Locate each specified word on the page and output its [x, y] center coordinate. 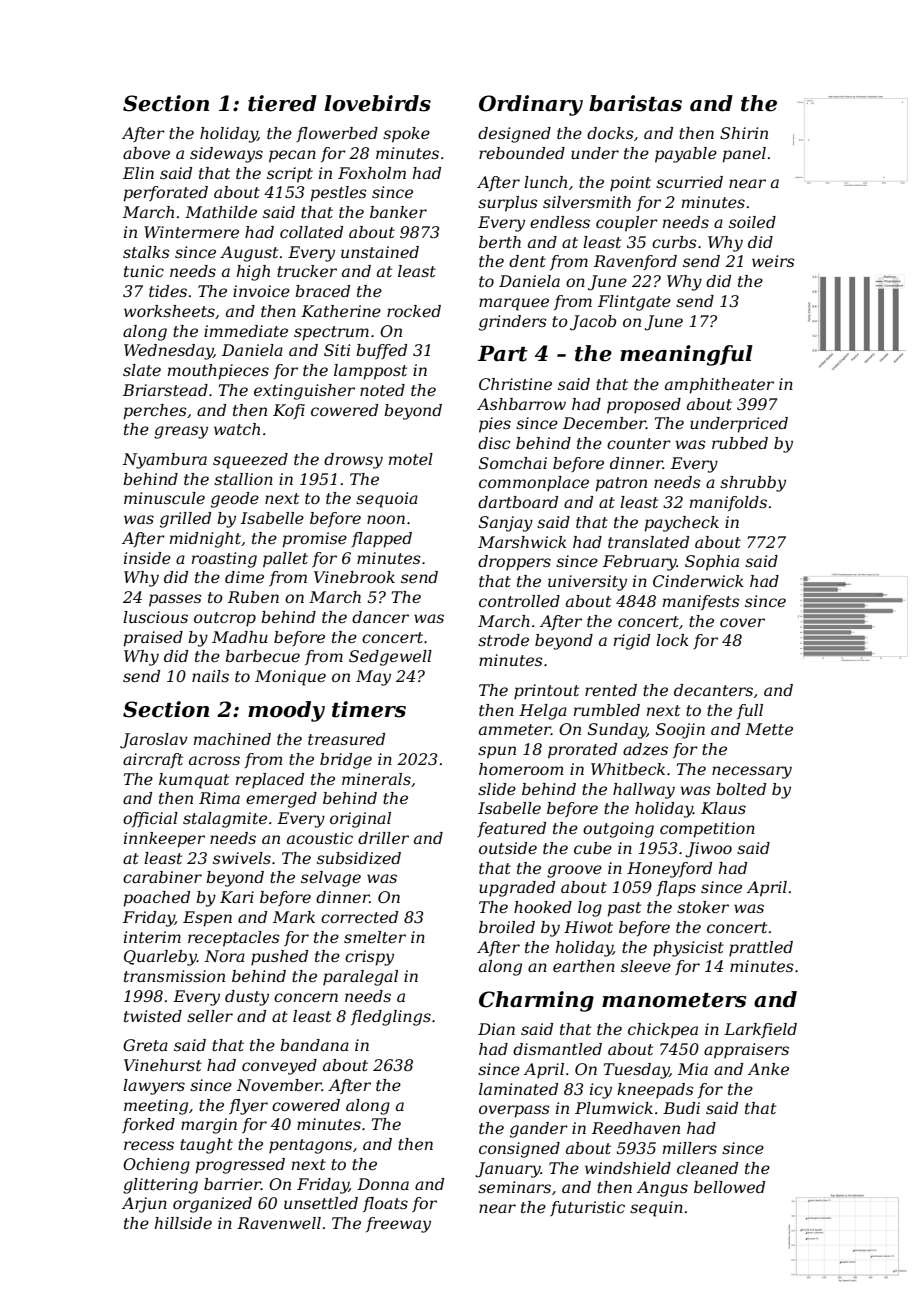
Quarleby [160, 958]
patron [621, 484]
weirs [773, 261]
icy [601, 1091]
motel [411, 459]
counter [639, 443]
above [146, 153]
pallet [285, 560]
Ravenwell [279, 1223]
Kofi [289, 411]
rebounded [522, 153]
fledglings [391, 1018]
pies [495, 425]
